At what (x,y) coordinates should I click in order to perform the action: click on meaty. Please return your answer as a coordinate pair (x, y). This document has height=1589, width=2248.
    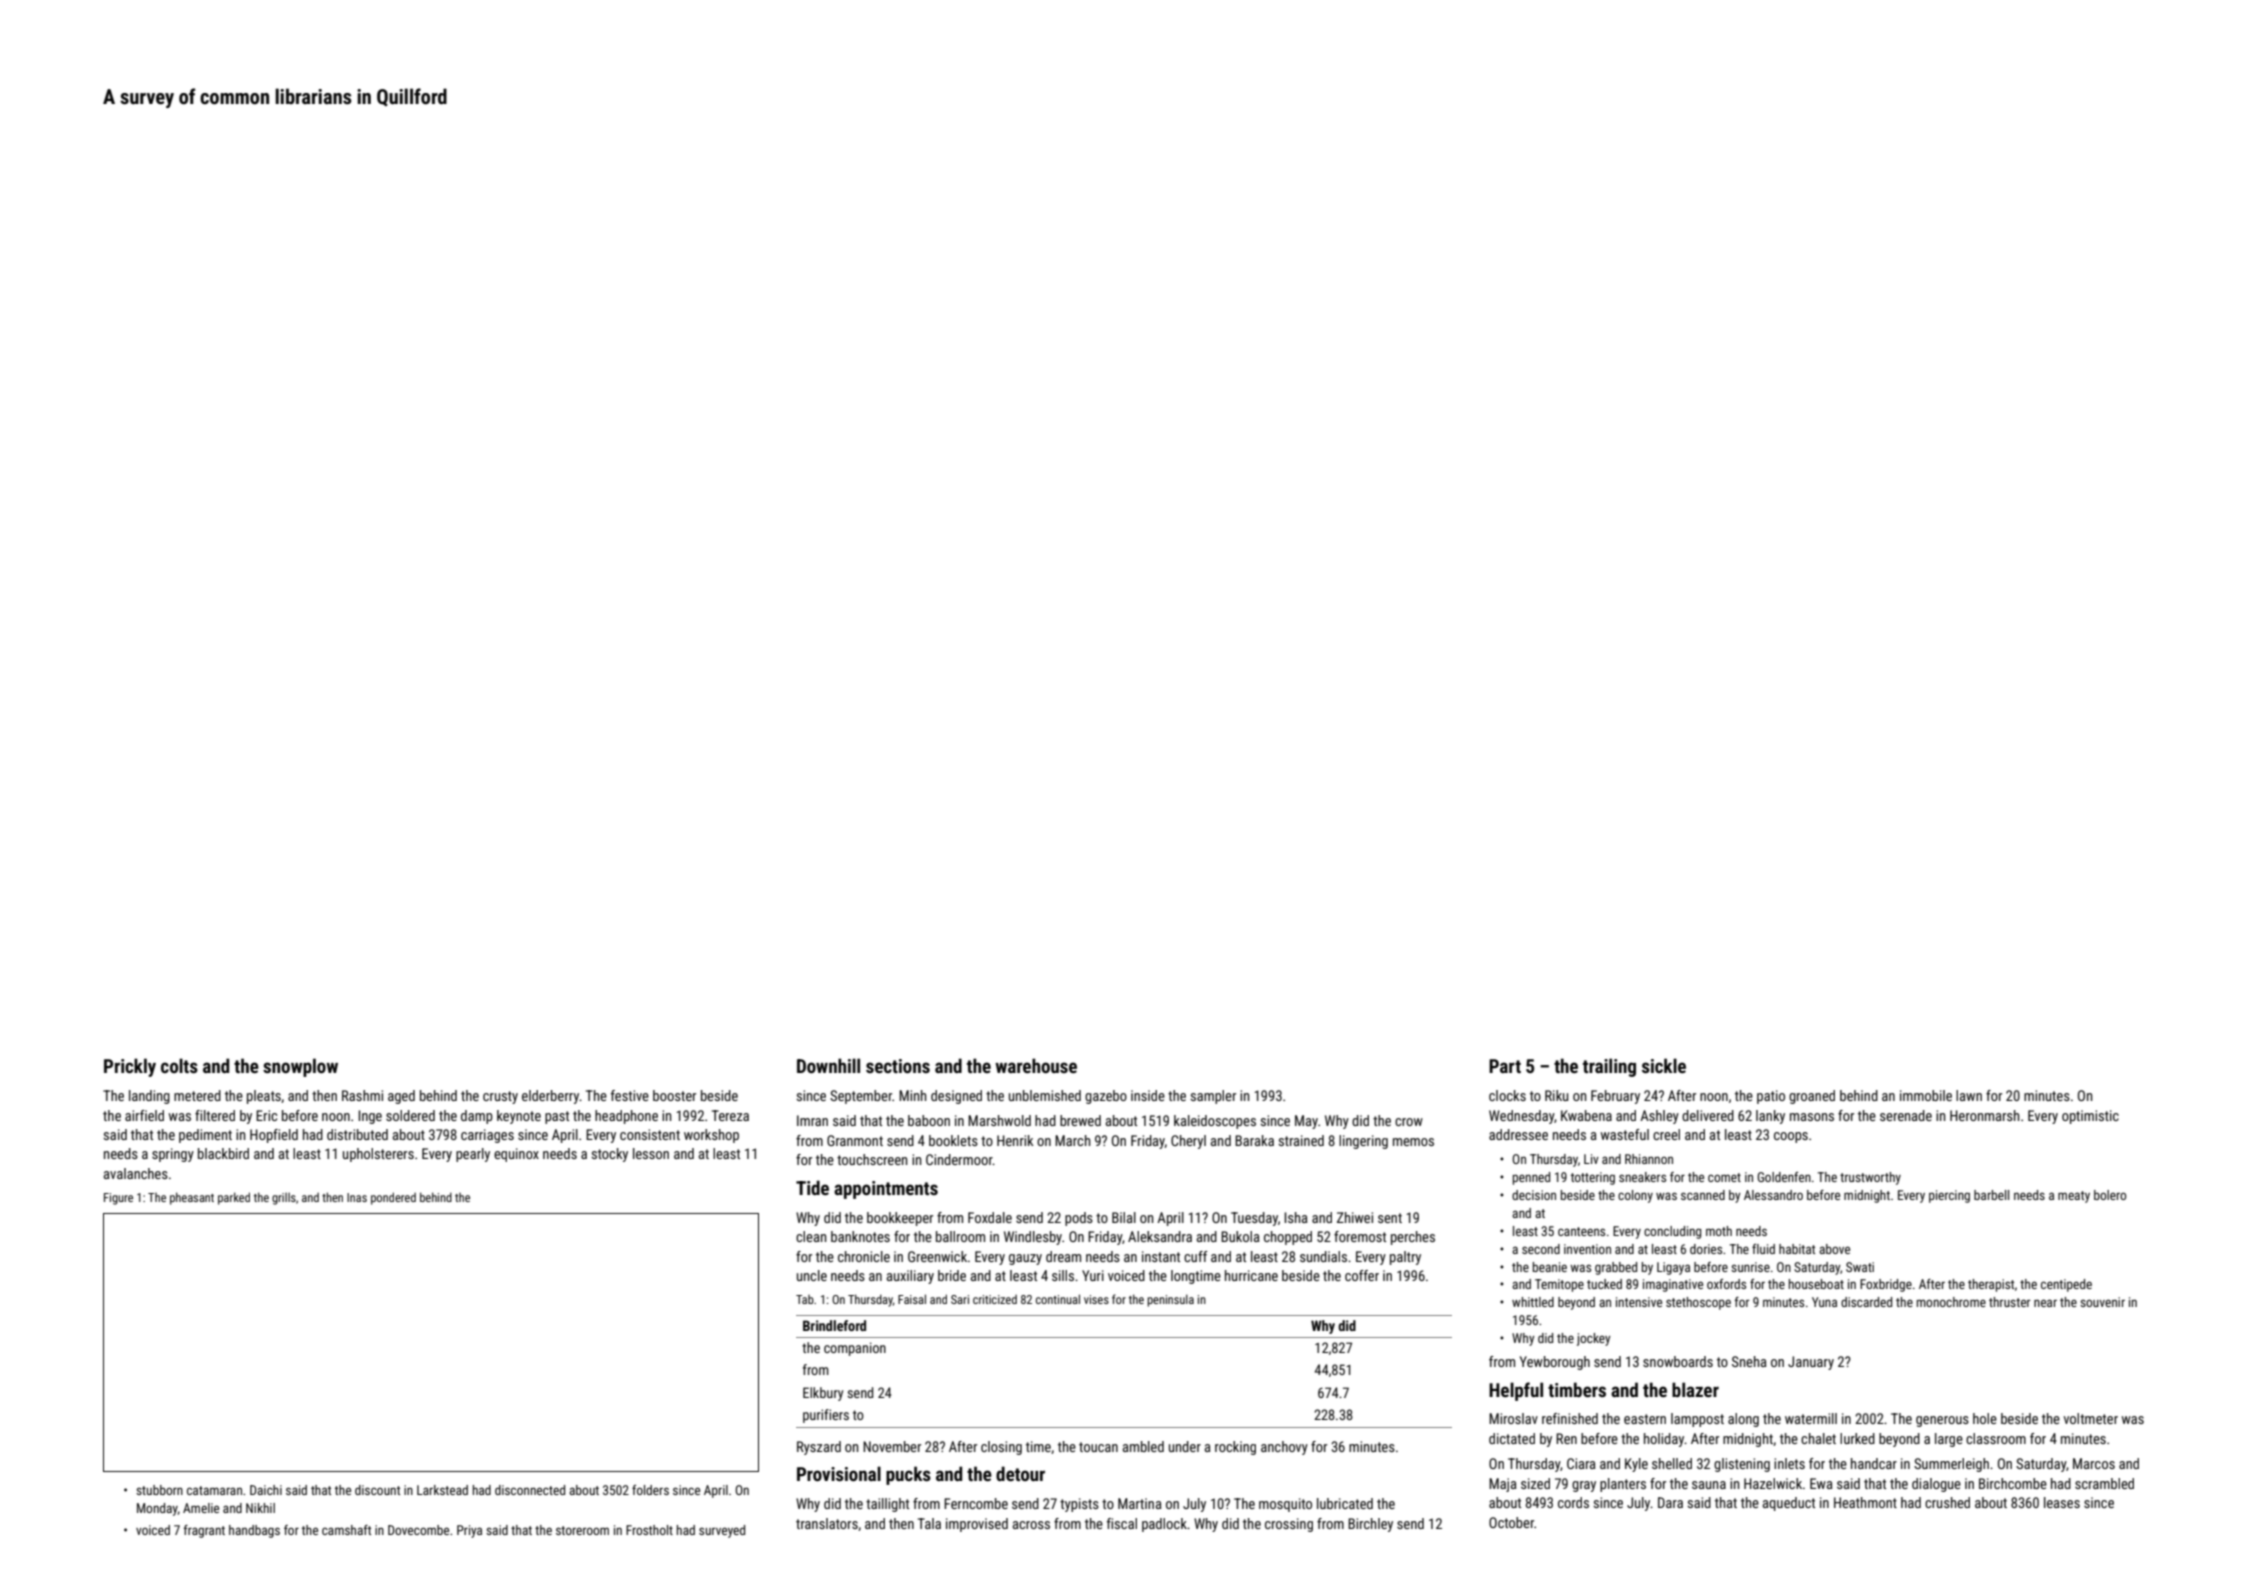
    Looking at the image, I should click on (2074, 1197).
